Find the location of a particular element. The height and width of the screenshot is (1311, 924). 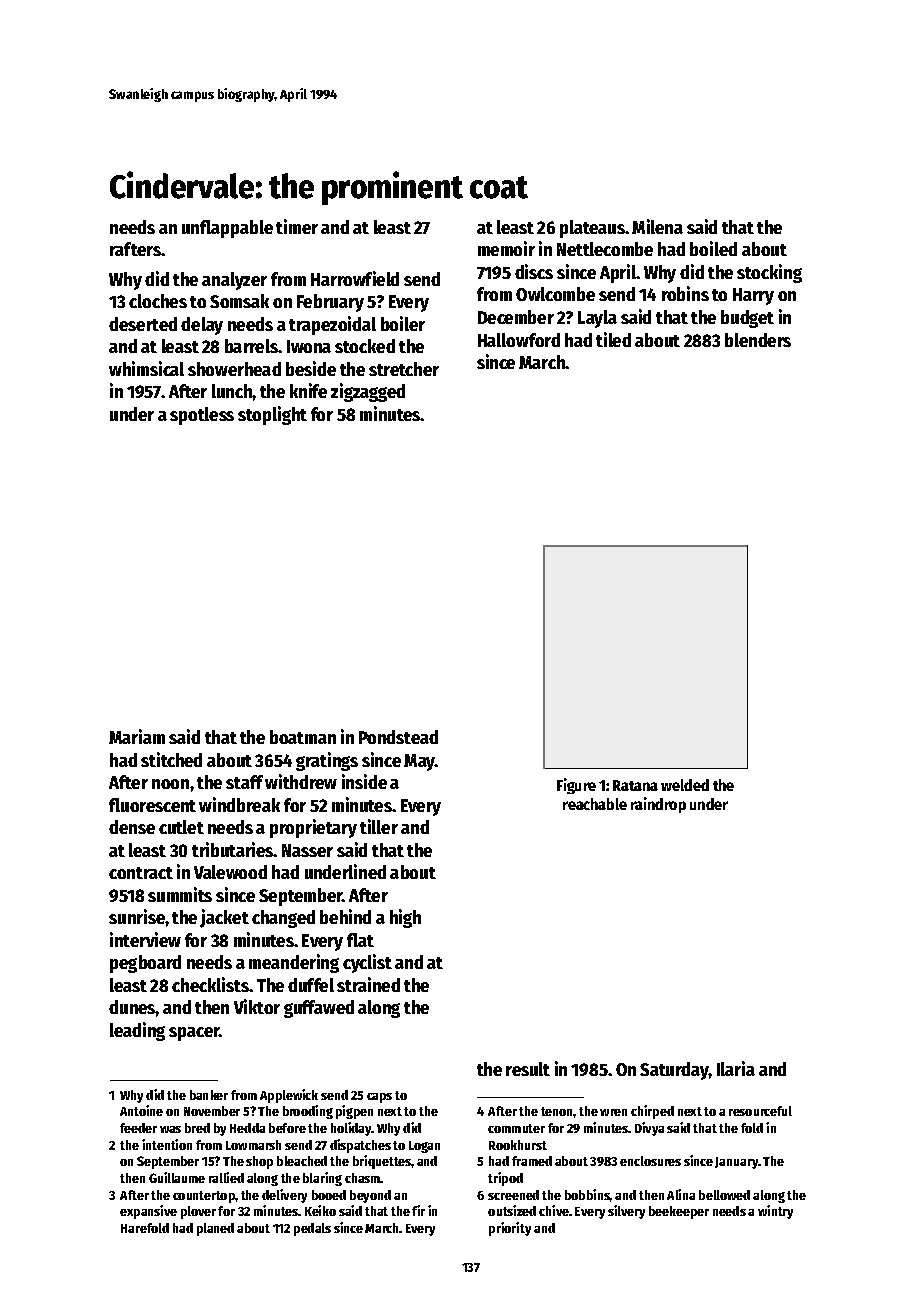

high is located at coordinates (405, 918).
